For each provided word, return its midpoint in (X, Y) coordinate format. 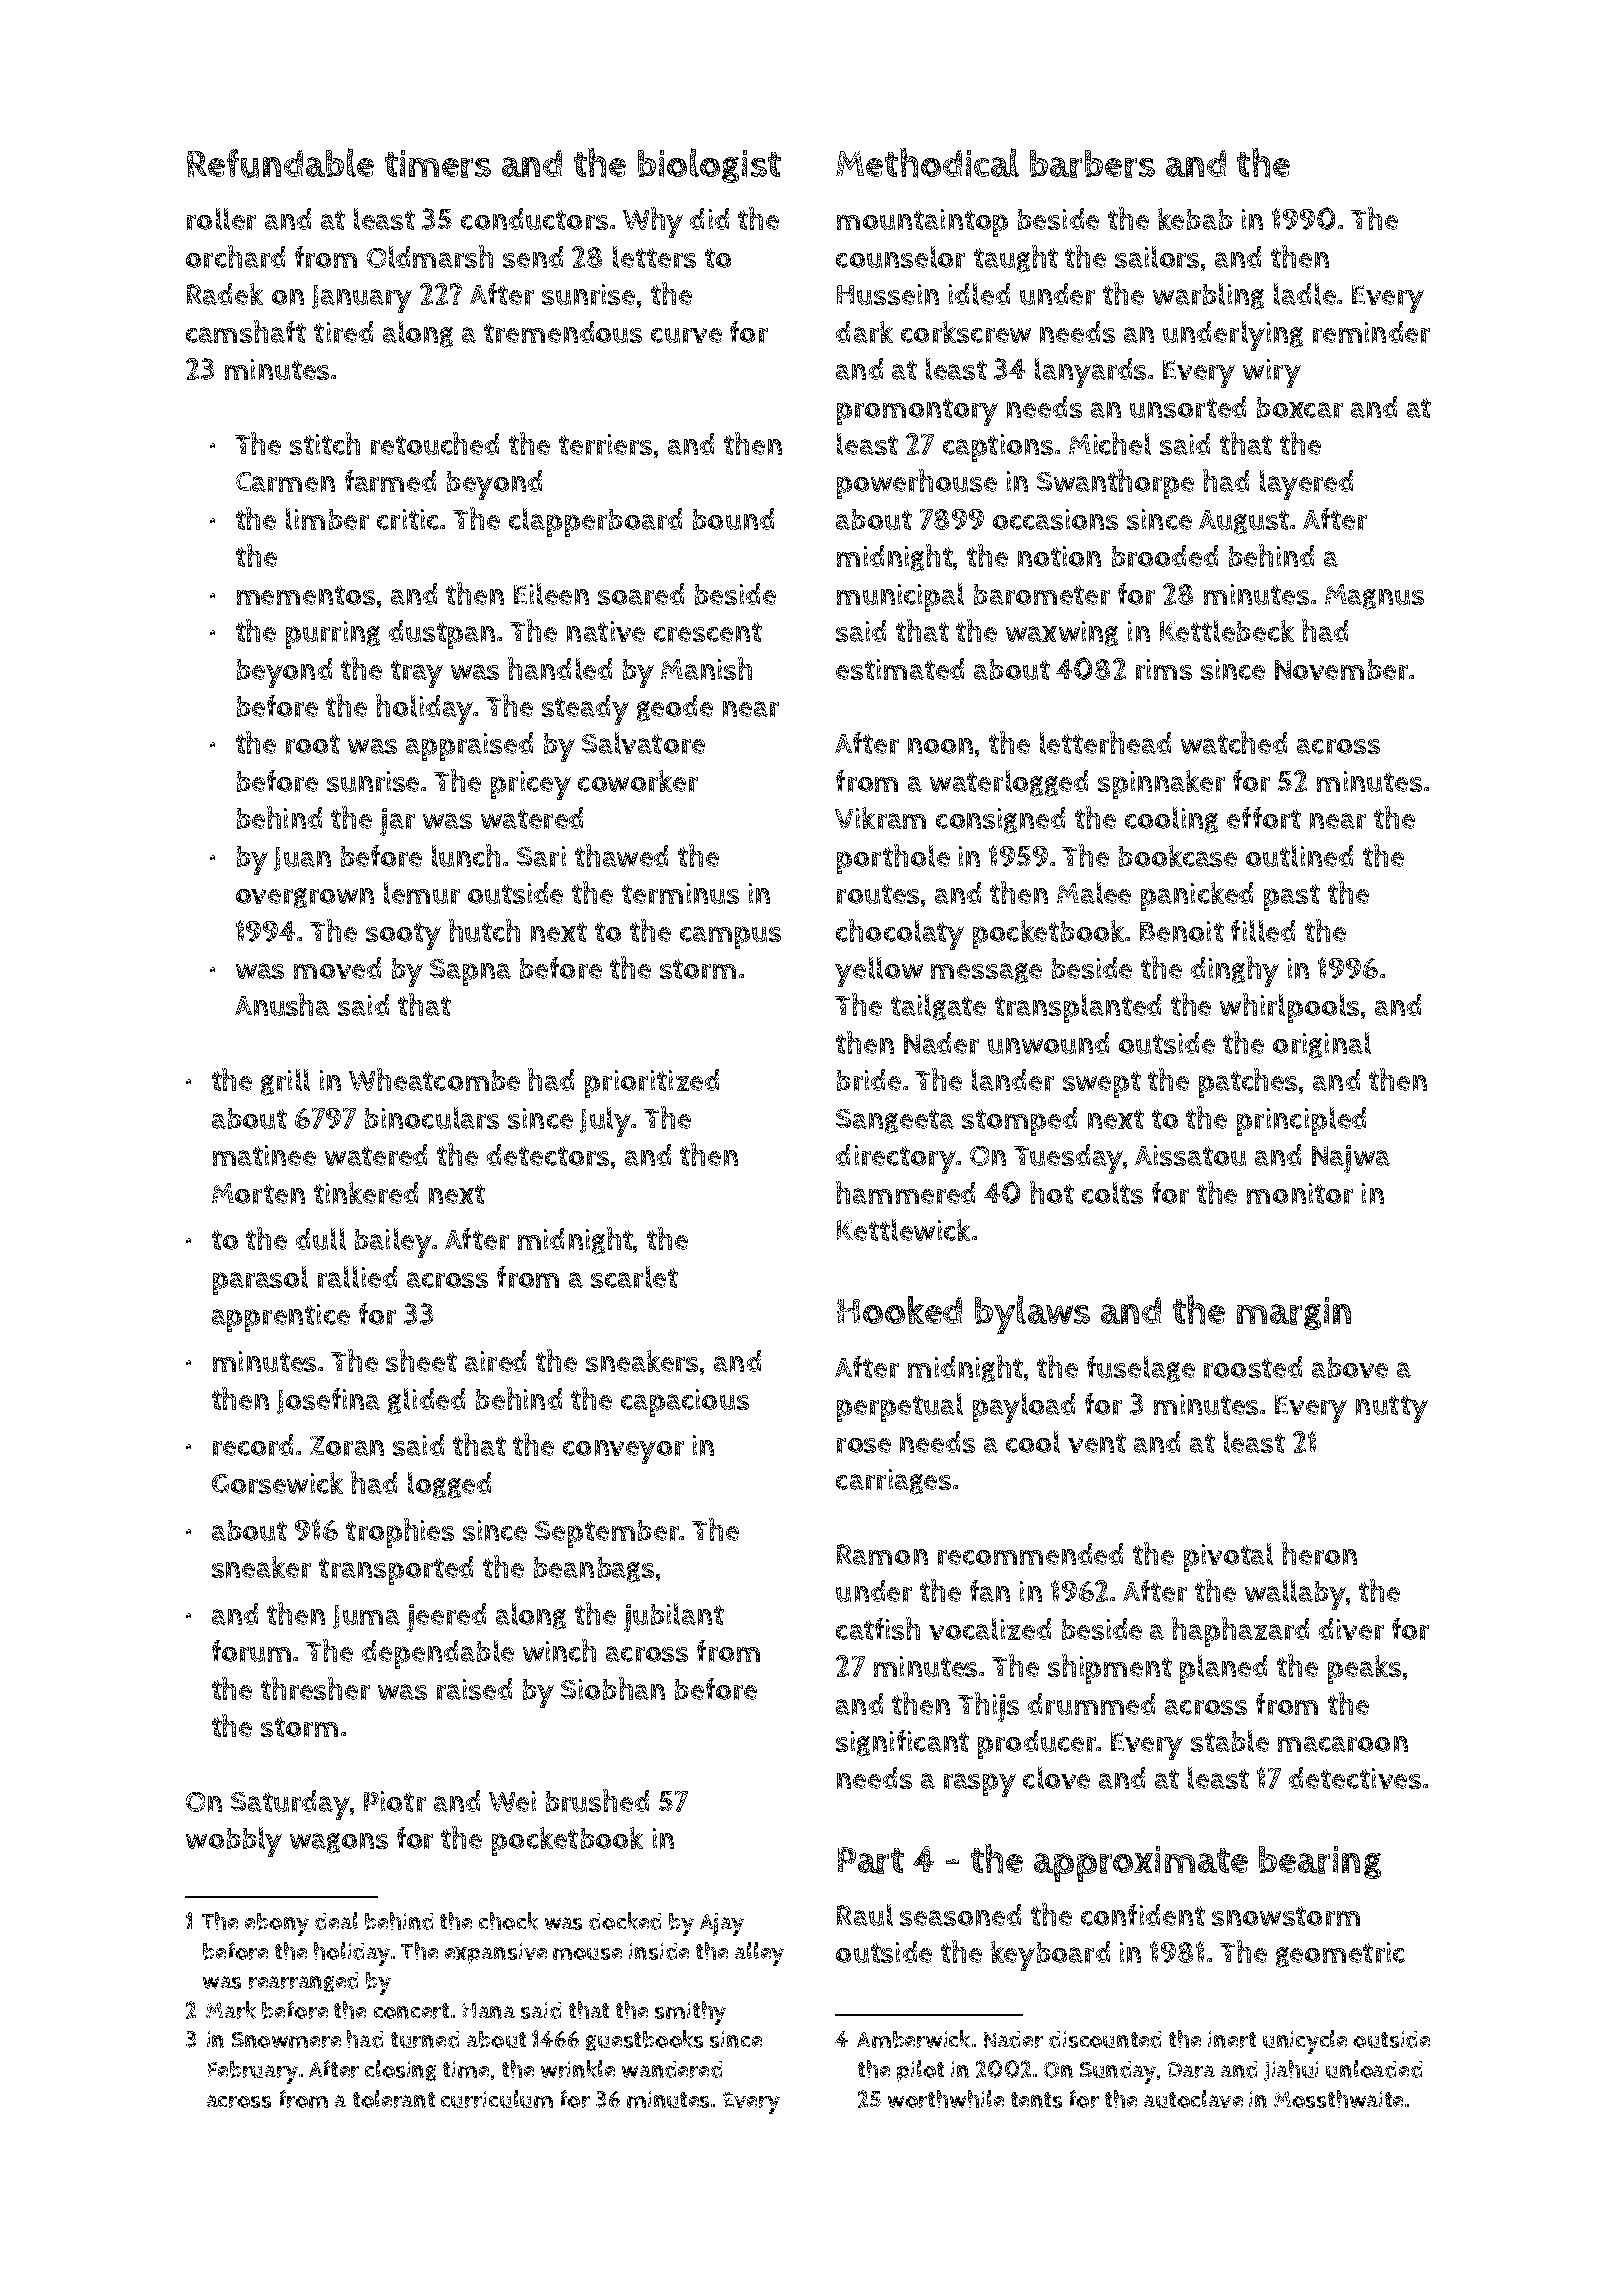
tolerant (394, 2099)
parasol (260, 1280)
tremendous (563, 332)
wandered (672, 2069)
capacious (685, 1403)
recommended (1030, 1554)
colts (1112, 1193)
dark (864, 332)
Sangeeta (895, 1121)
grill (285, 1082)
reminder (1371, 332)
